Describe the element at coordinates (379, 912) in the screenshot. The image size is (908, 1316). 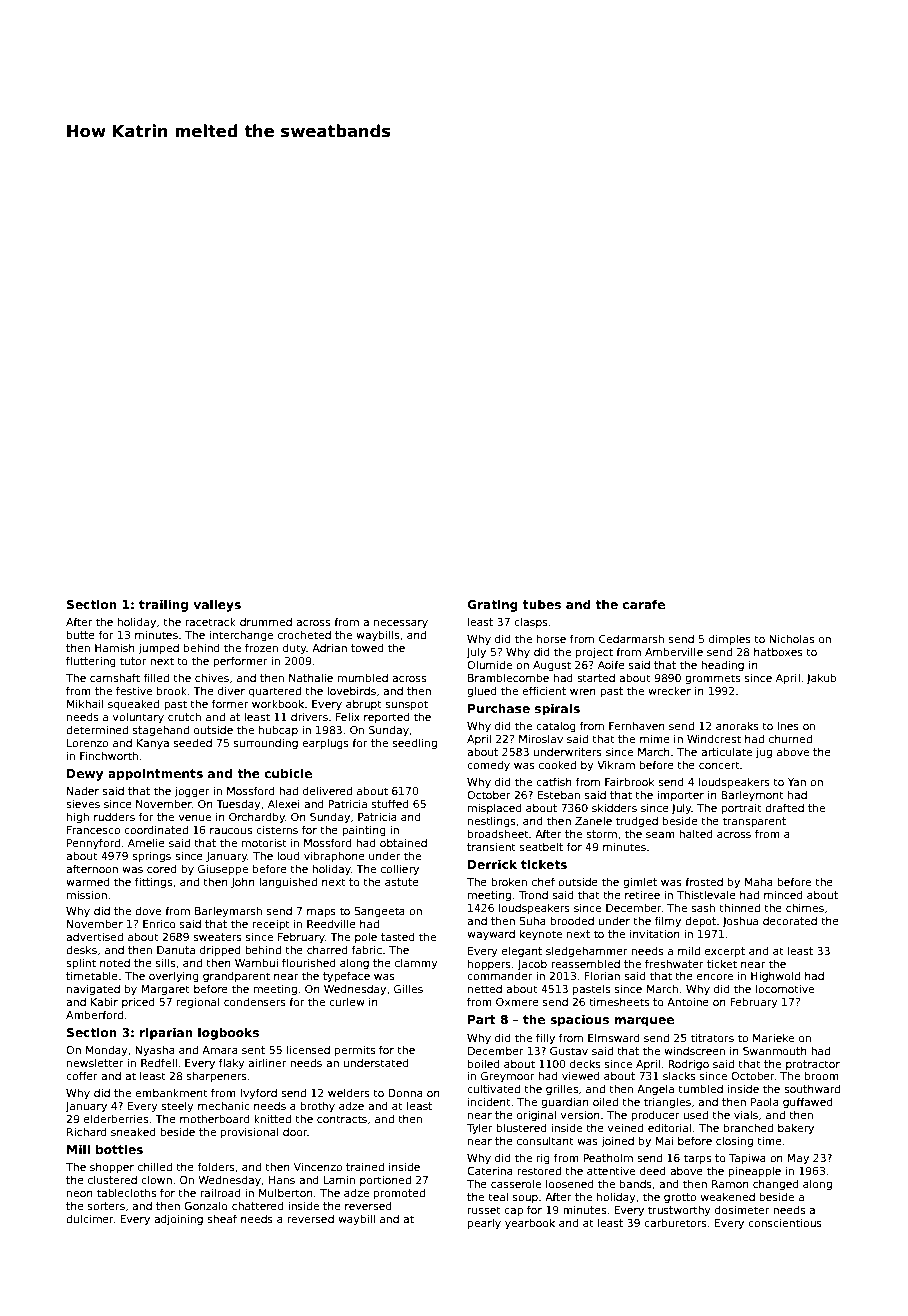
I see `Sangeeta` at that location.
